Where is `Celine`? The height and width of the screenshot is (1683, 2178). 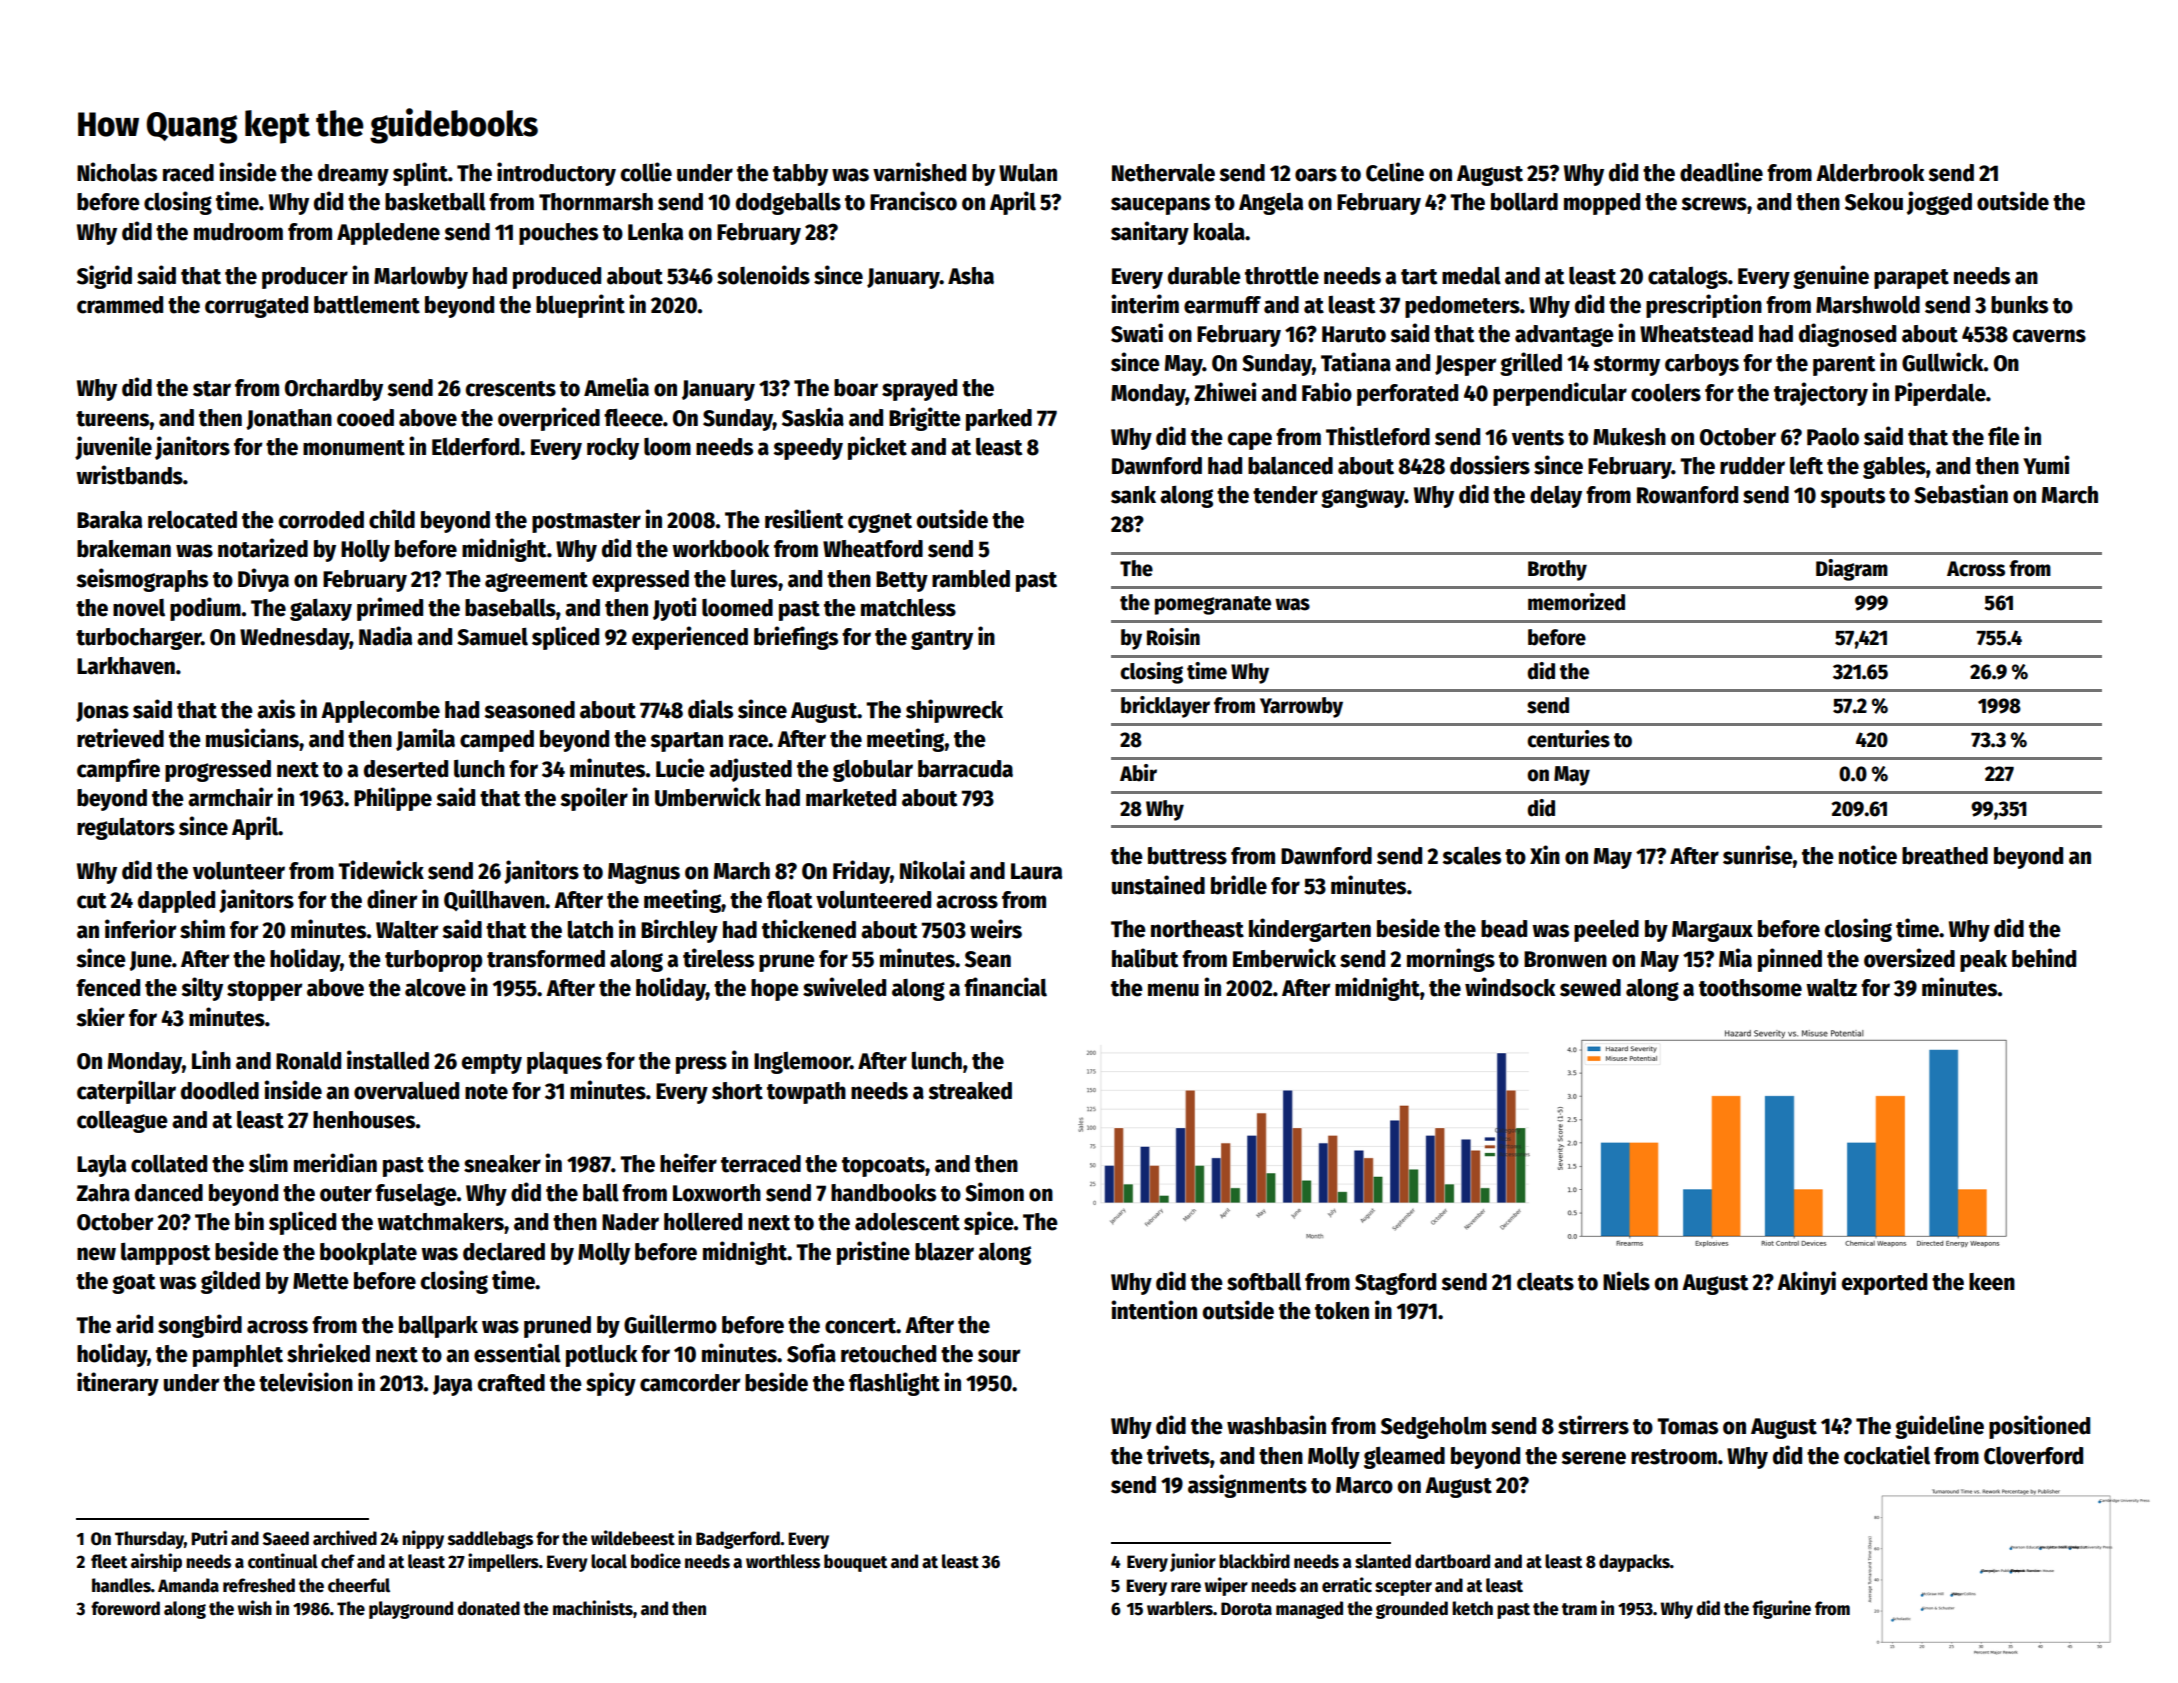 Celine is located at coordinates (1395, 172).
